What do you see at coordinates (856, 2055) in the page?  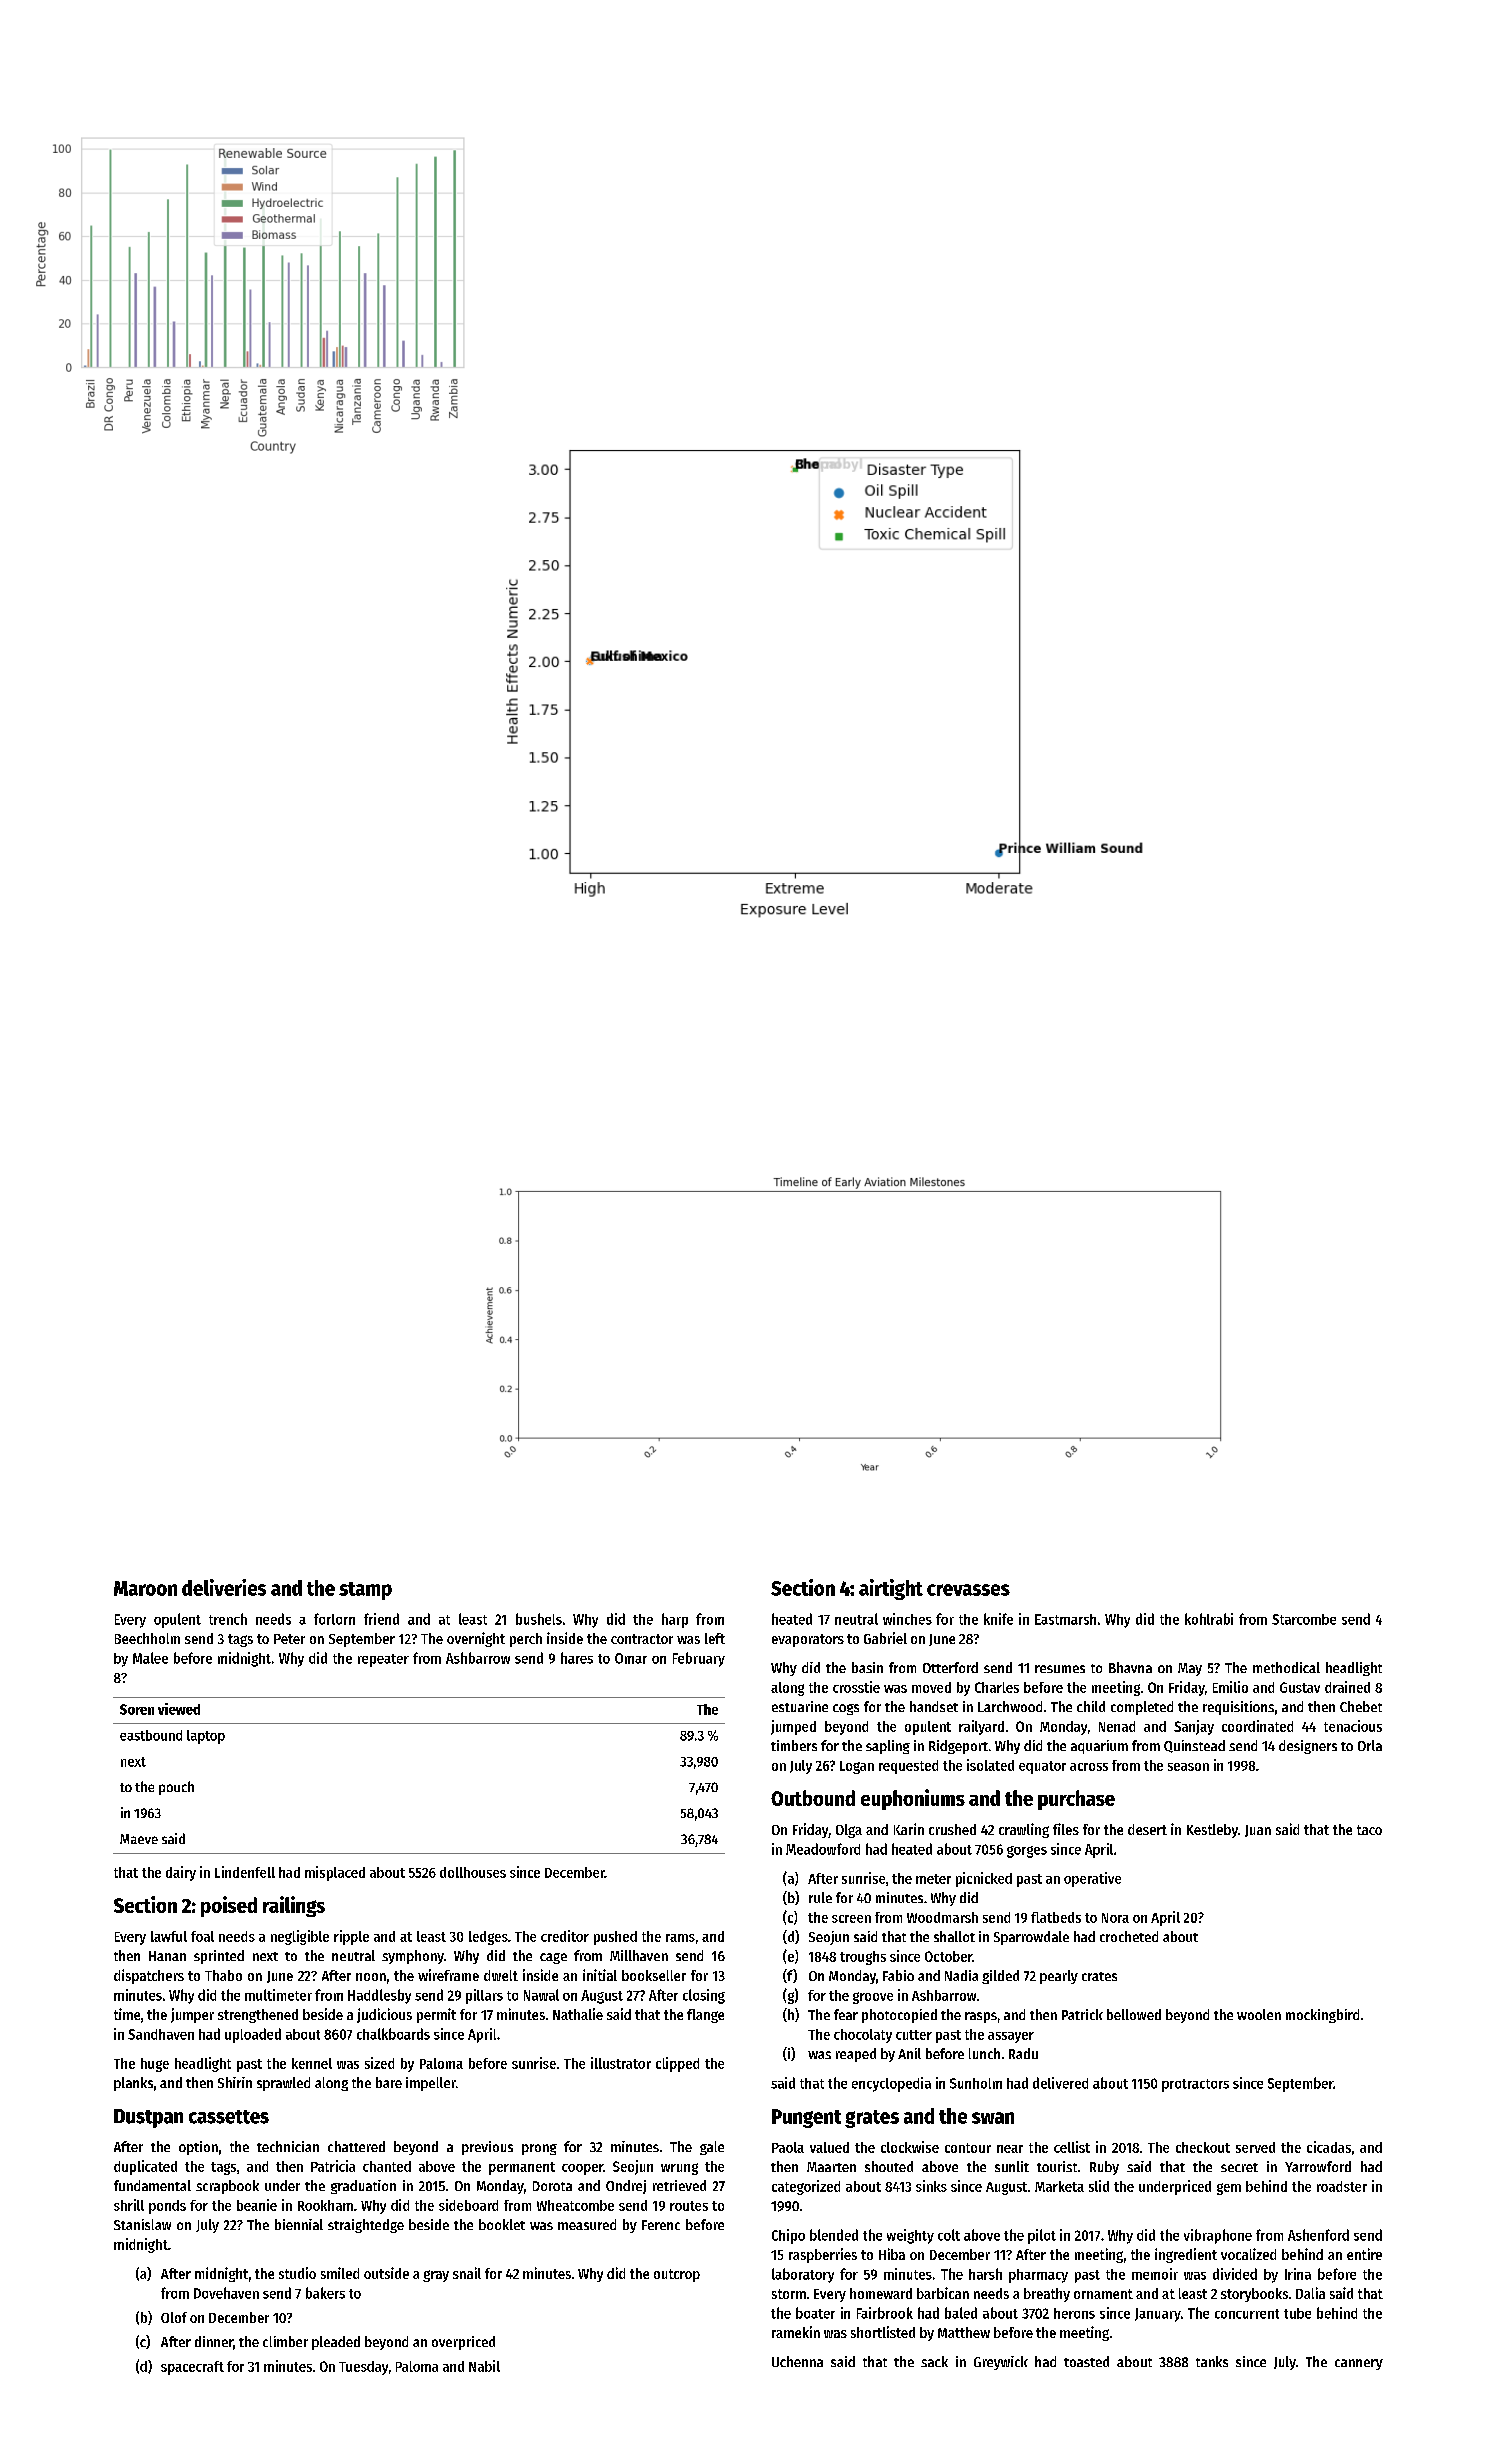 I see `reaped` at bounding box center [856, 2055].
